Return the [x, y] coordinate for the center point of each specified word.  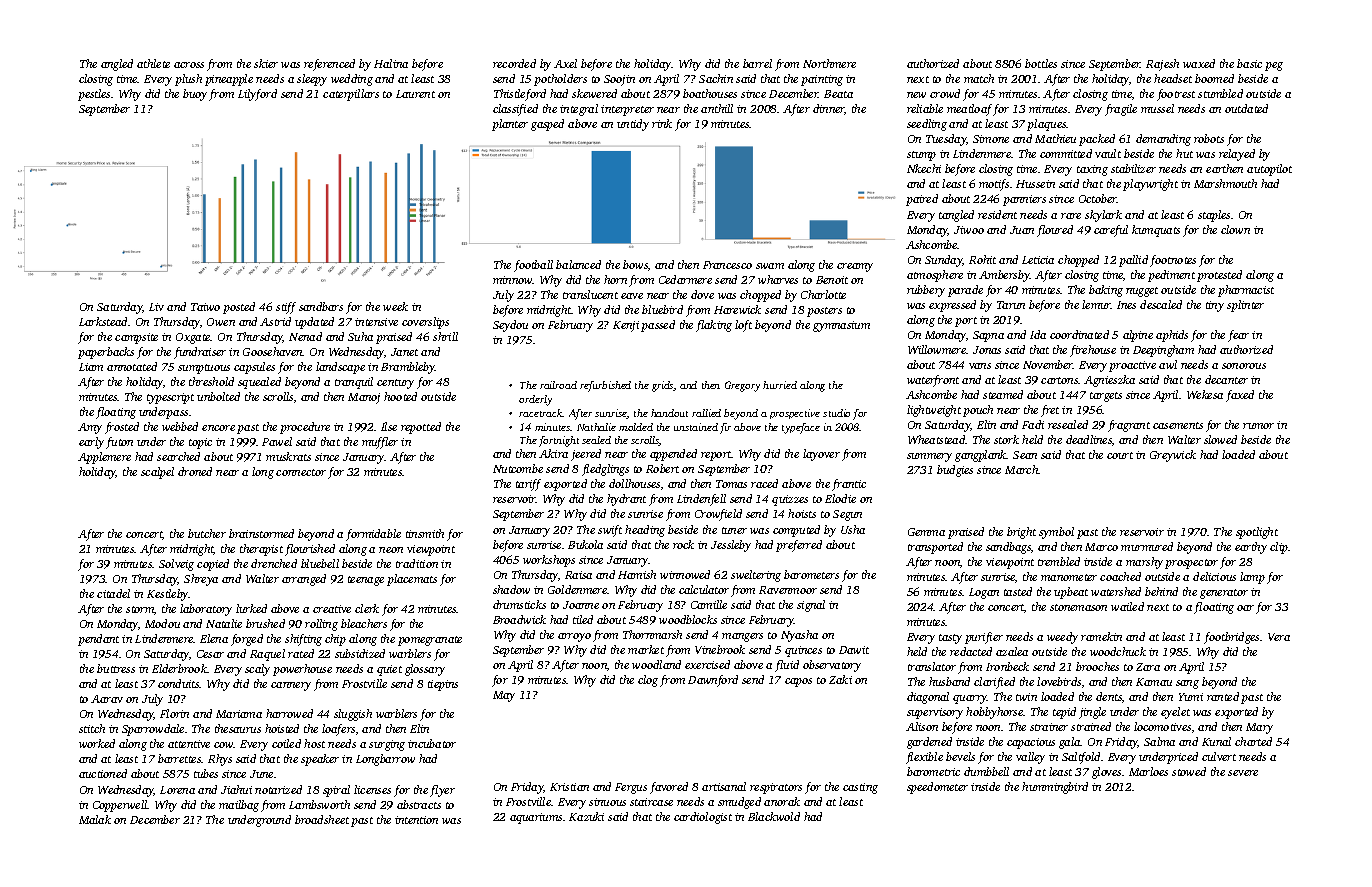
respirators [776, 788]
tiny [1215, 306]
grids [663, 386]
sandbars [321, 306]
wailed [1127, 606]
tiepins [443, 685]
